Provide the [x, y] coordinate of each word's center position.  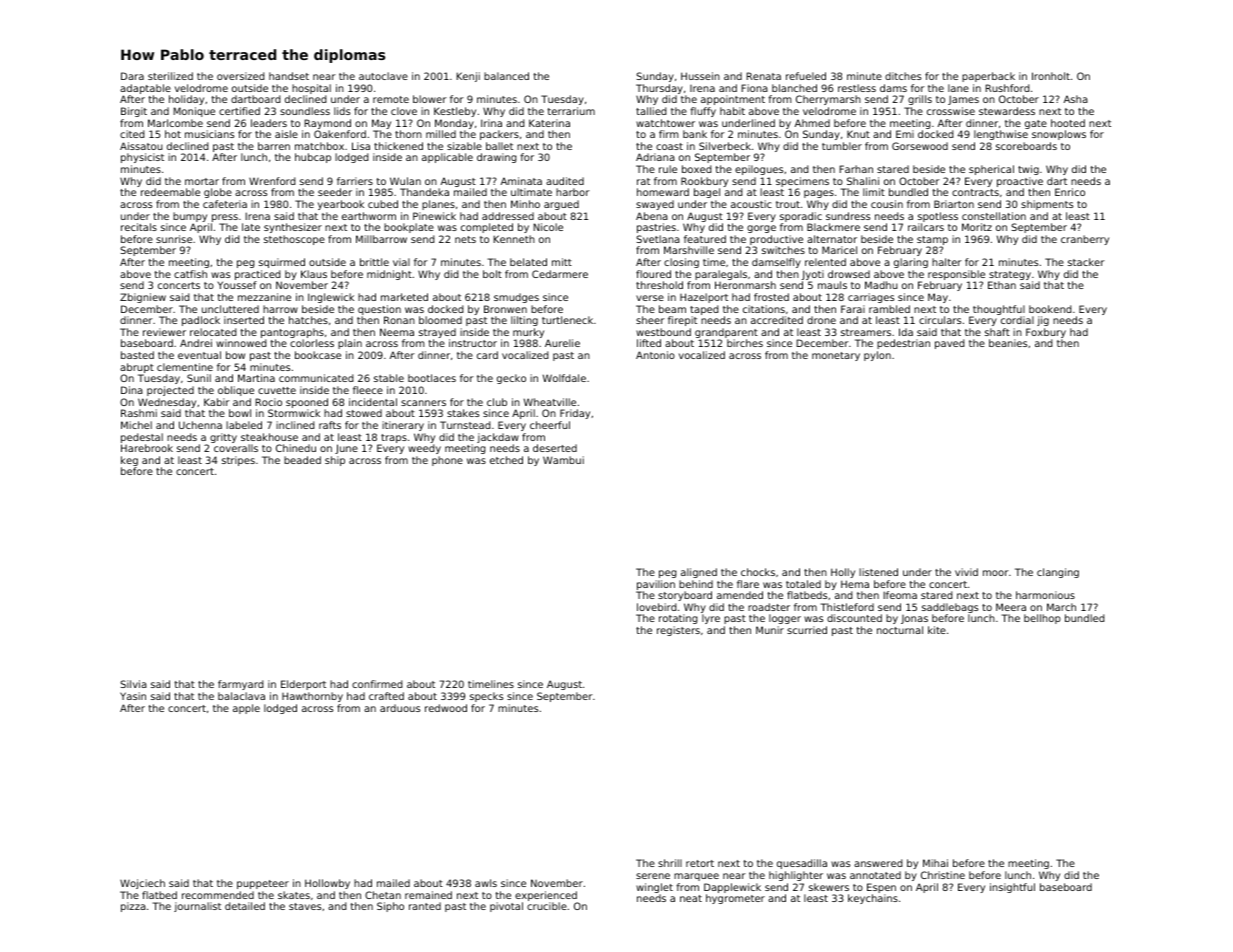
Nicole [548, 227]
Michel [136, 425]
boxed [697, 169]
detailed [245, 906]
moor [996, 573]
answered [878, 863]
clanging [1058, 573]
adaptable [145, 89]
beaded [302, 460]
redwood [446, 708]
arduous [400, 708]
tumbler [842, 146]
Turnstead [465, 425]
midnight [389, 275]
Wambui [563, 460]
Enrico [1070, 192]
